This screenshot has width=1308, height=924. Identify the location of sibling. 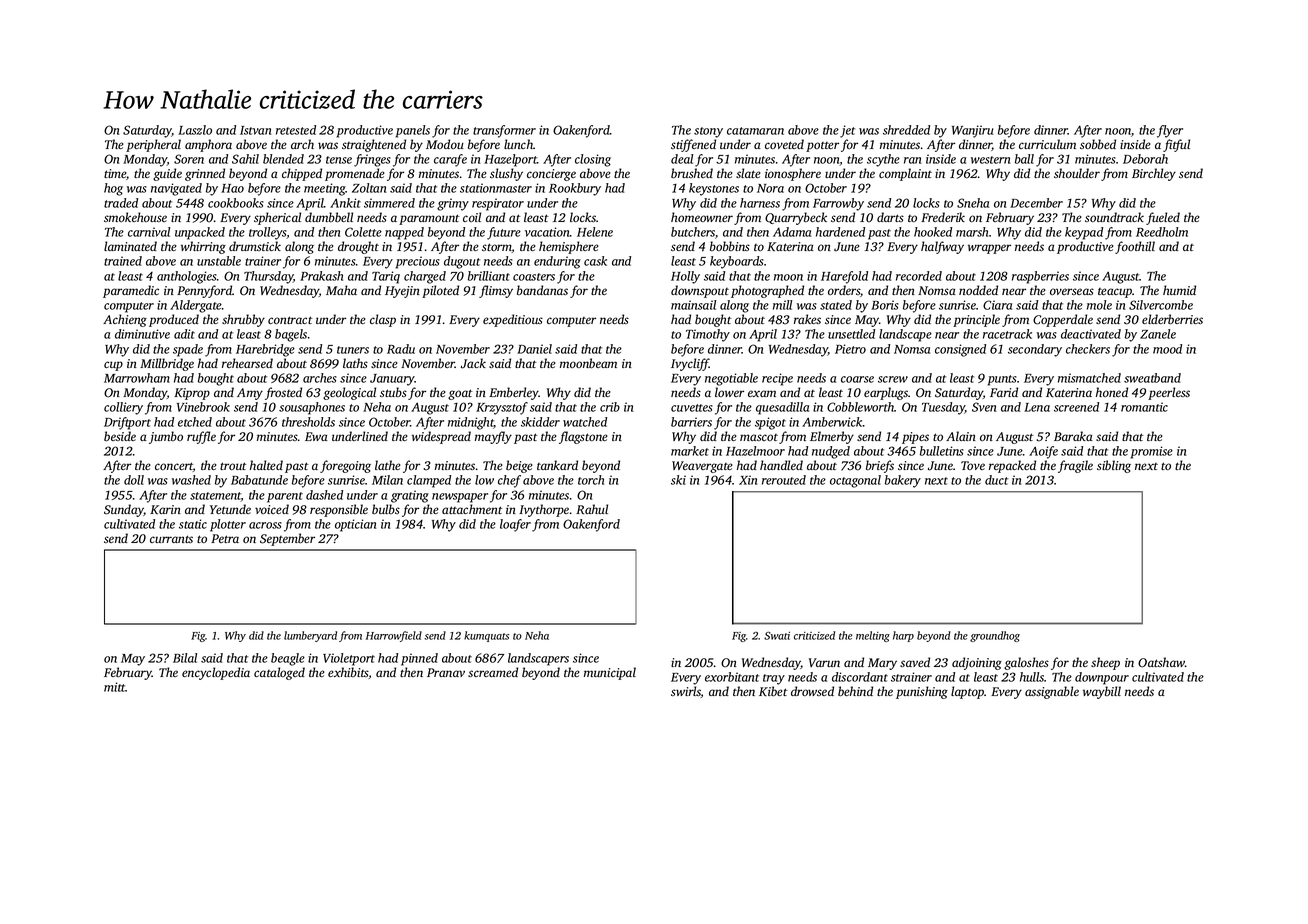
(1114, 466).
